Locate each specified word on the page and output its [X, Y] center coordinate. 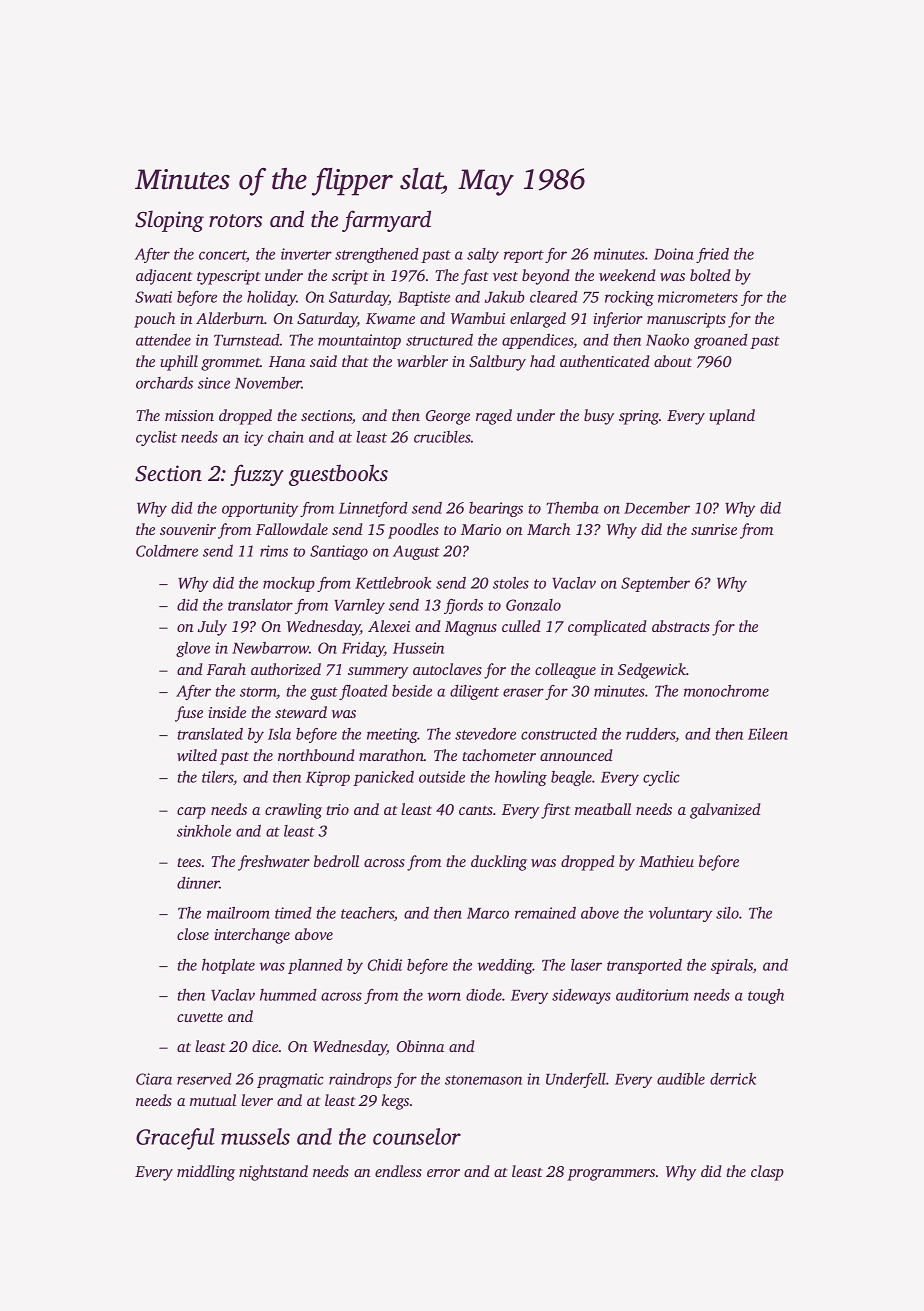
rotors [235, 220]
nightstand [273, 1173]
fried [712, 255]
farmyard [386, 221]
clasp [767, 1173]
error [443, 1173]
